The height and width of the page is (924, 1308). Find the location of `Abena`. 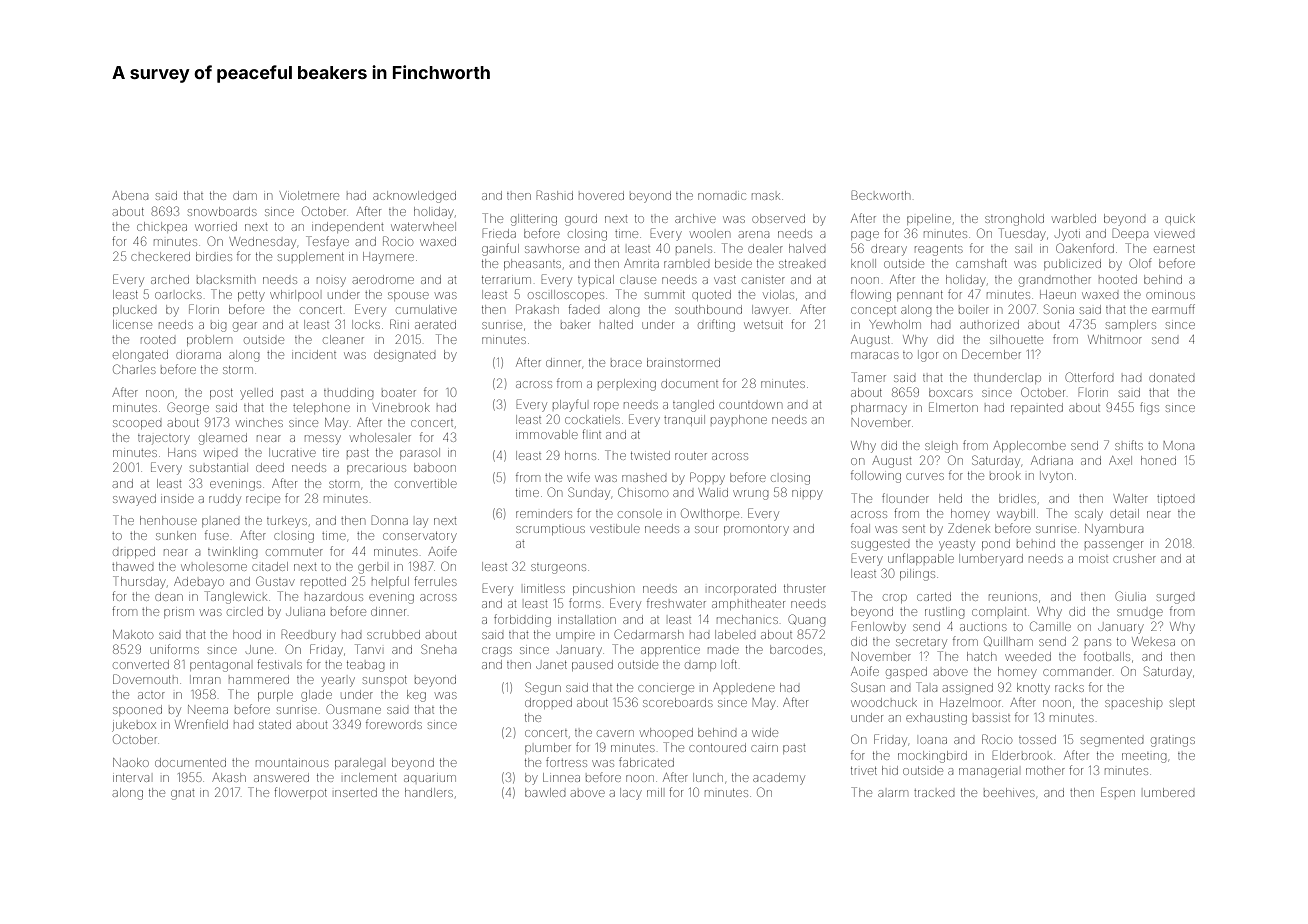

Abena is located at coordinates (130, 195).
